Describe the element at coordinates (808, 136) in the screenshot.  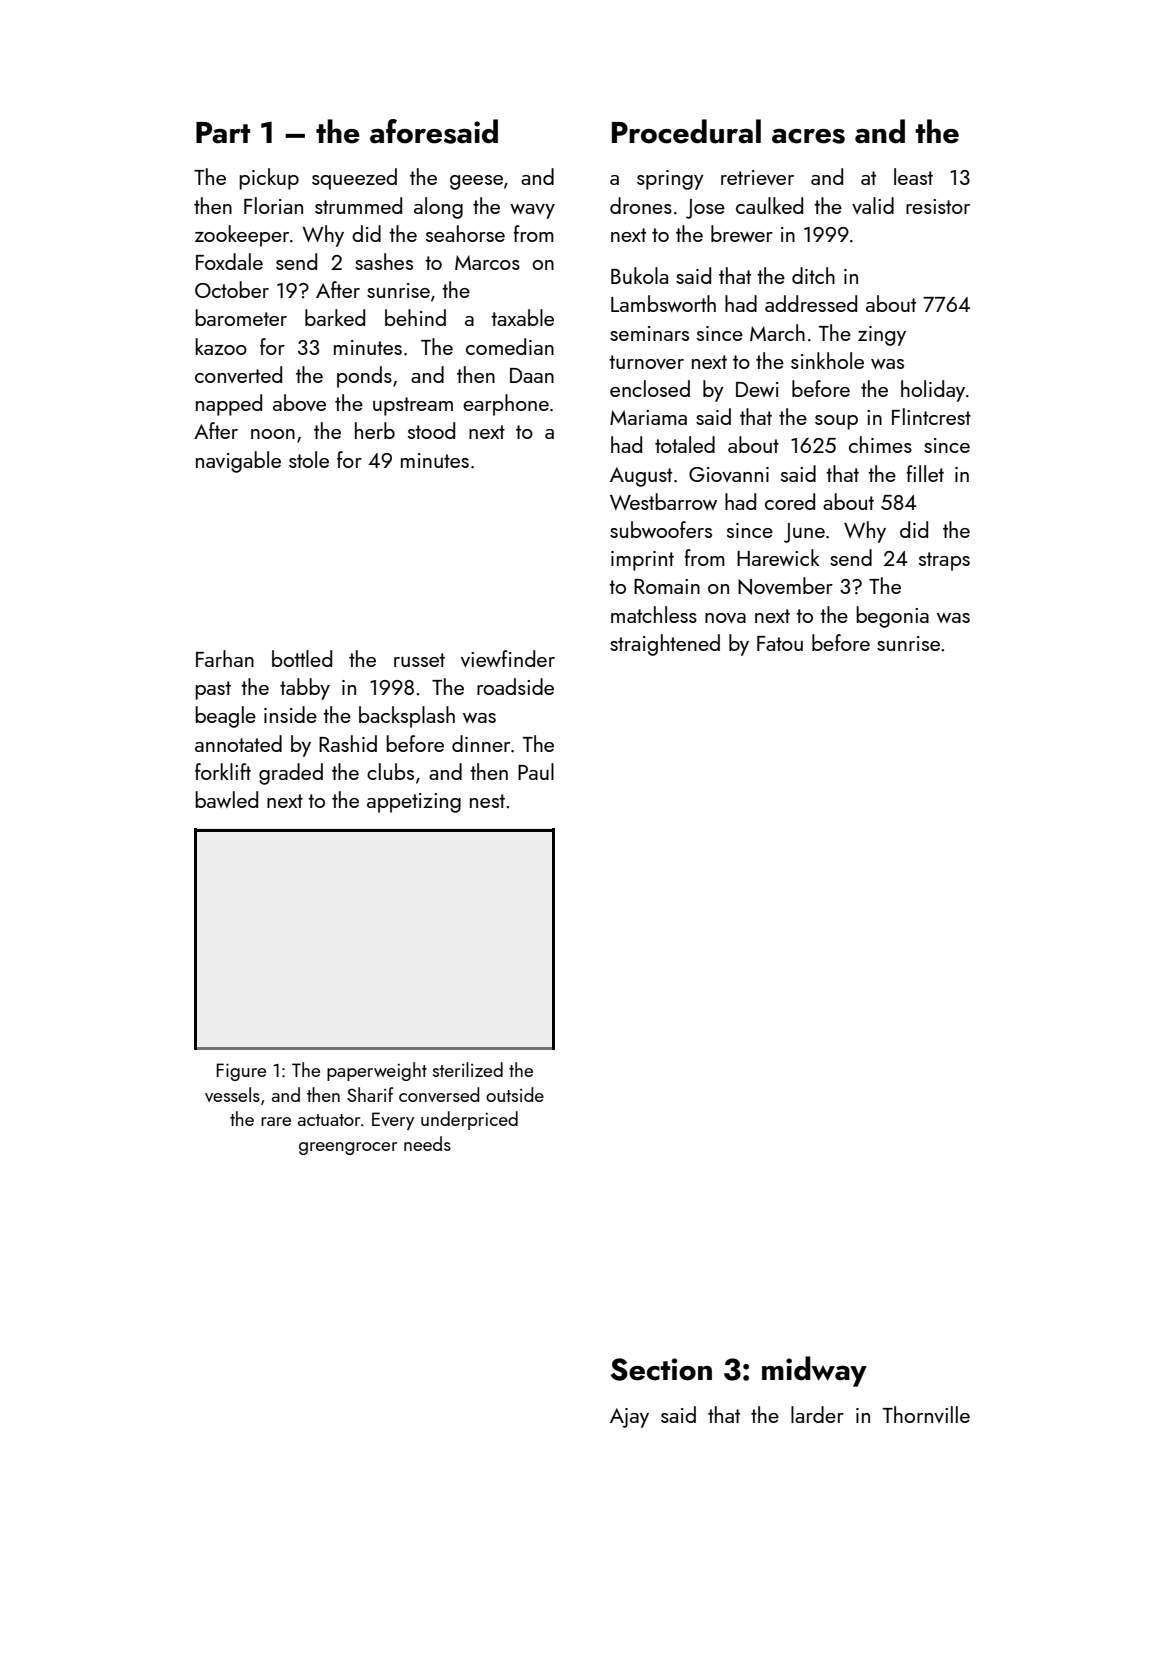
I see `acres` at that location.
